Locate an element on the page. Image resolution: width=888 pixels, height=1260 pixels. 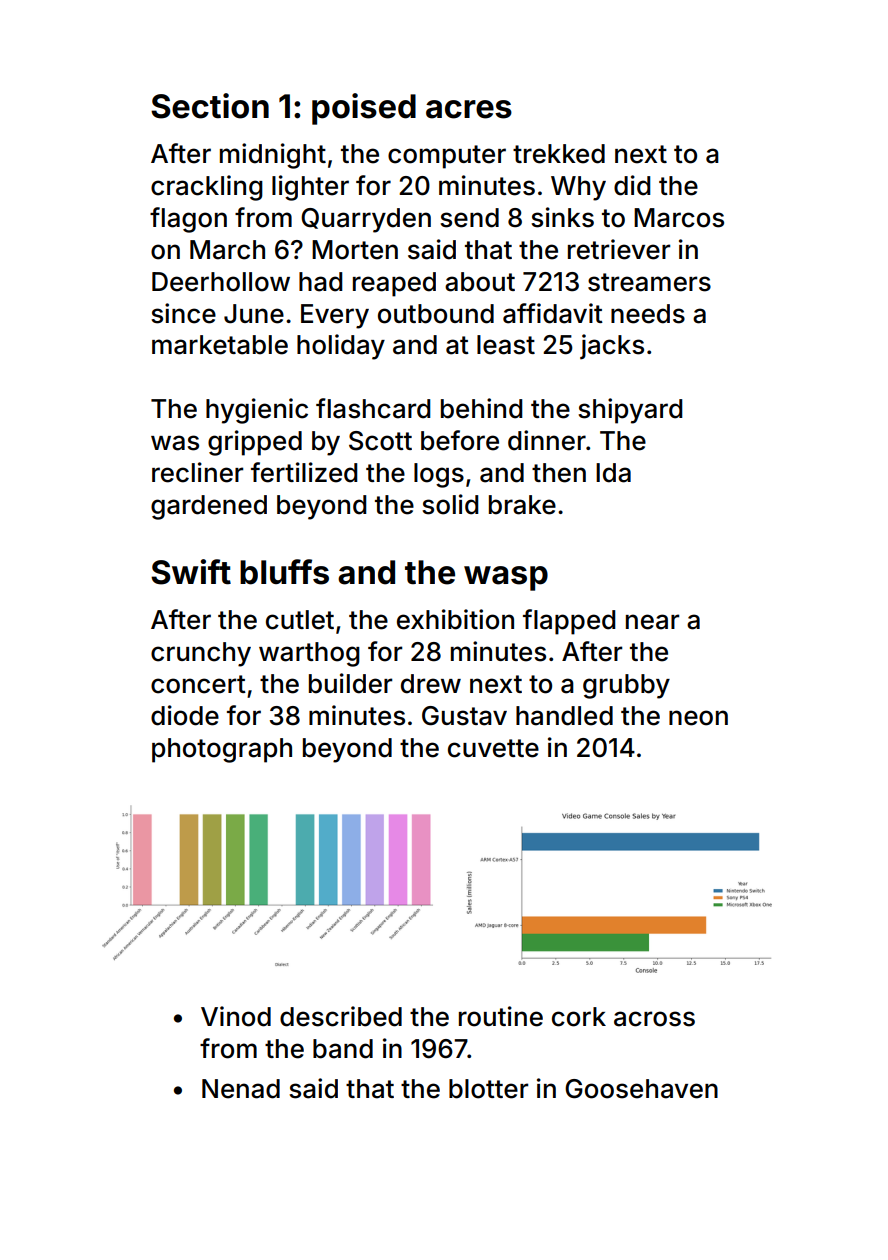
recliner is located at coordinates (197, 472).
